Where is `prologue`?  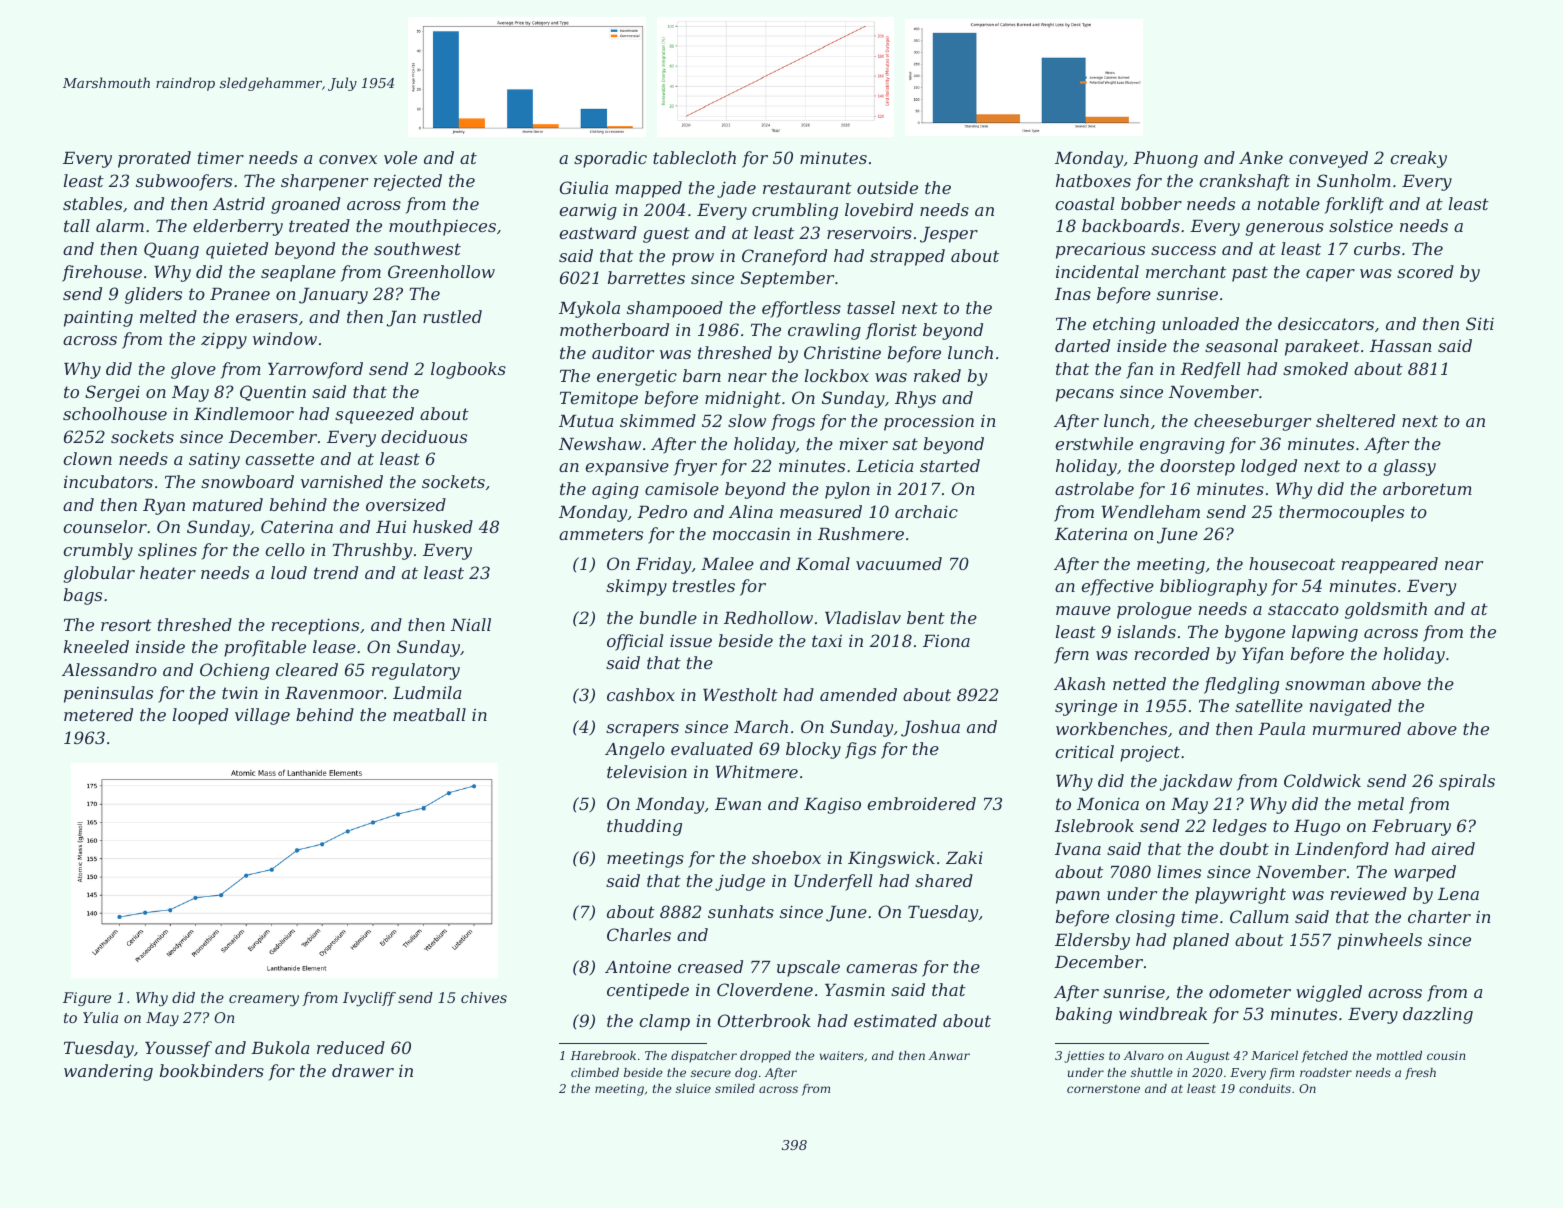
prologue is located at coordinates (1154, 610).
